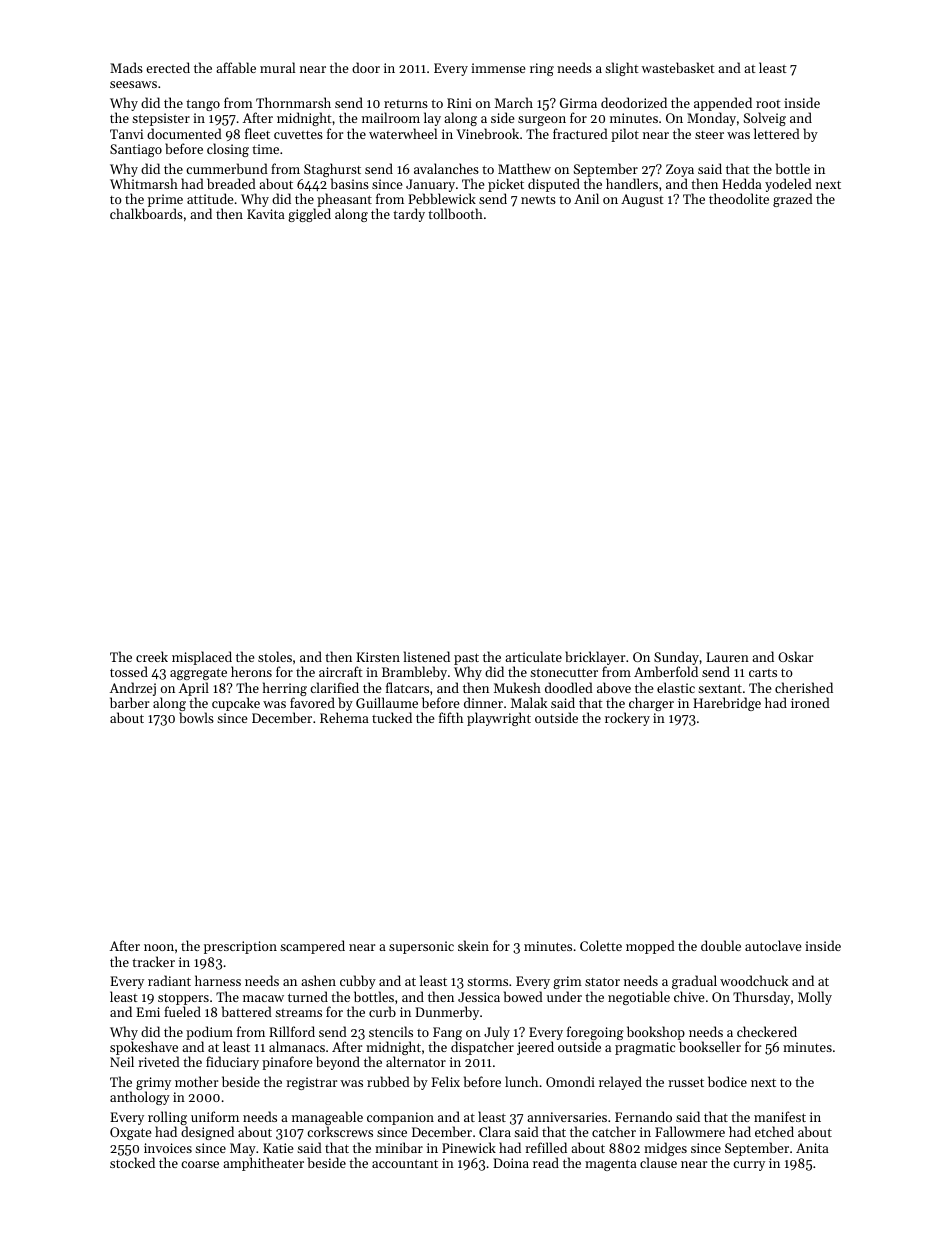 The width and height of the page is (952, 1233). What do you see at coordinates (514, 102) in the page?
I see `March` at bounding box center [514, 102].
